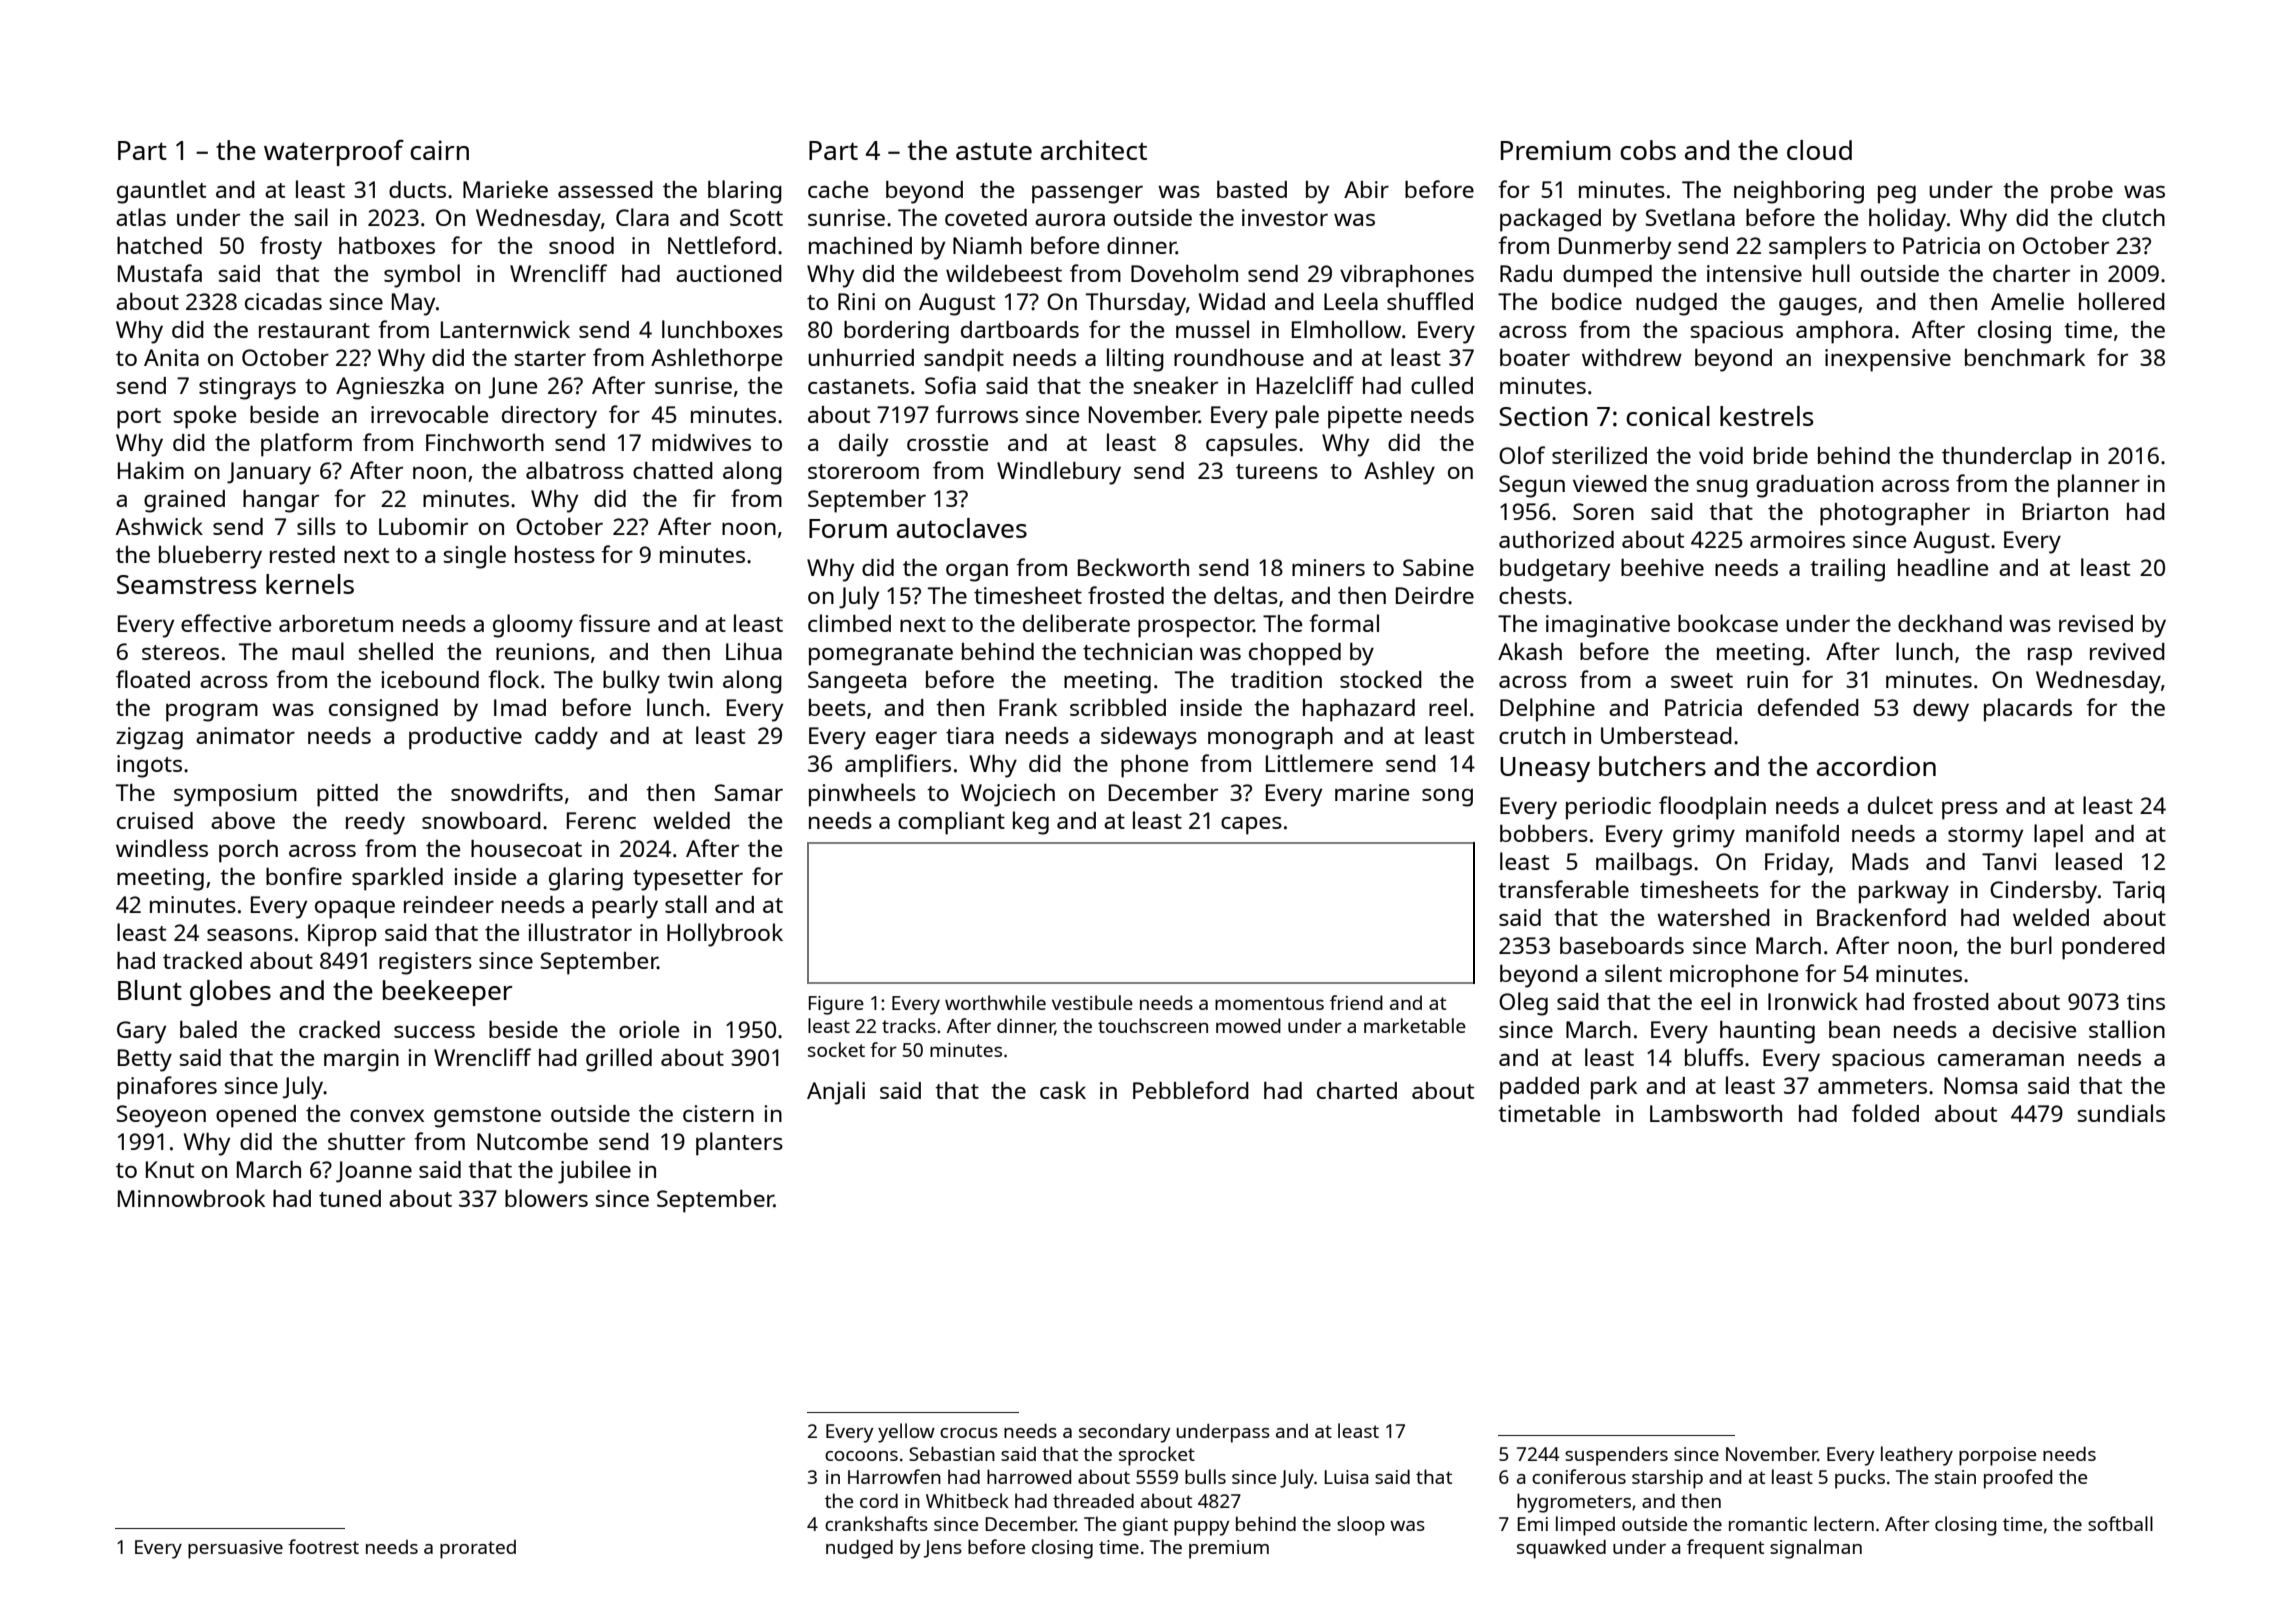 The width and height of the screenshot is (2282, 1614). I want to click on Mads, so click(1880, 861).
